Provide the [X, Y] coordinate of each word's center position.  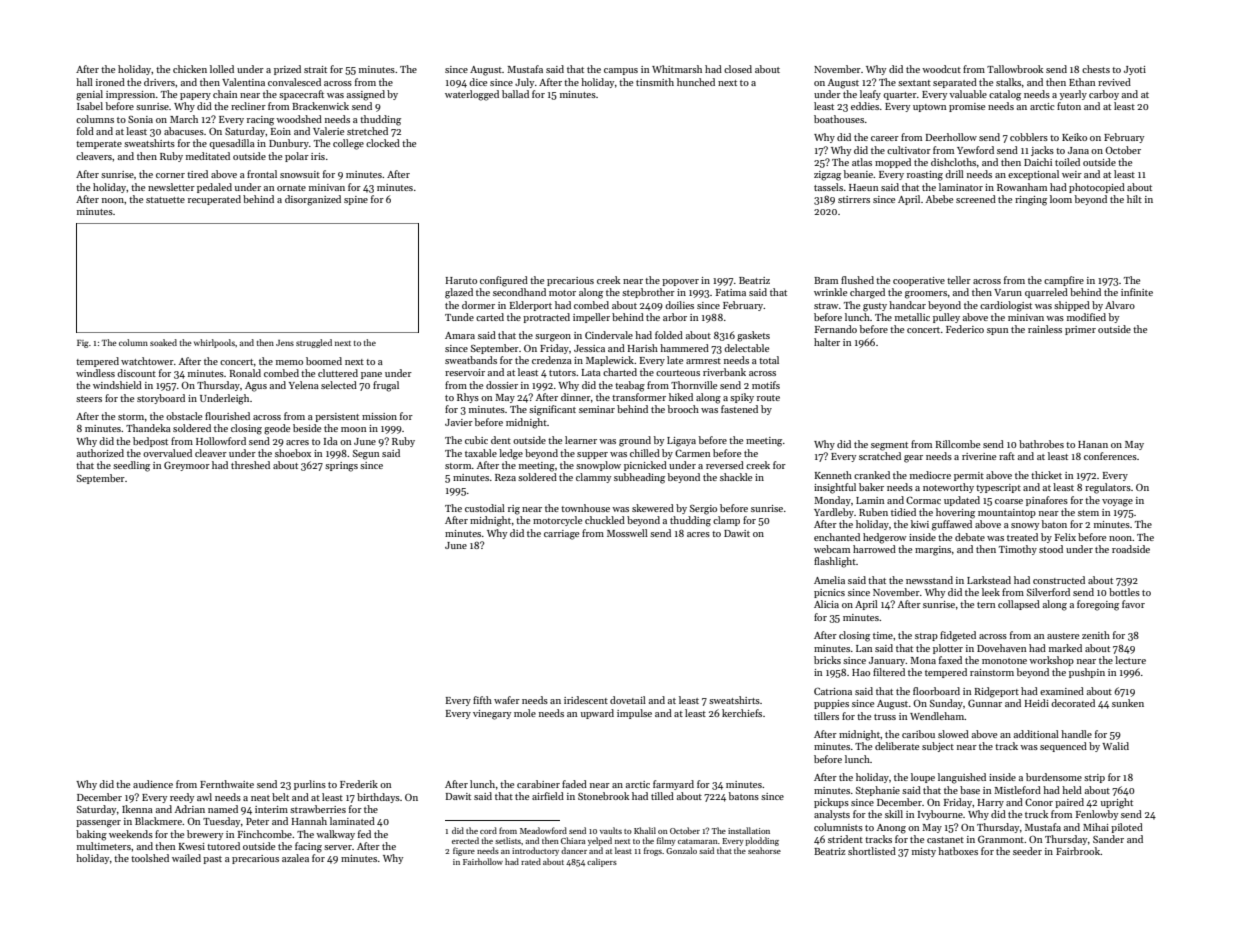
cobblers [1029, 137]
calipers [602, 862]
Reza [505, 477]
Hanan [1093, 444]
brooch [683, 409]
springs [341, 467]
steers [89, 399]
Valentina [243, 82]
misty [924, 852]
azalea [295, 858]
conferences [1110, 456]
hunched [696, 82]
